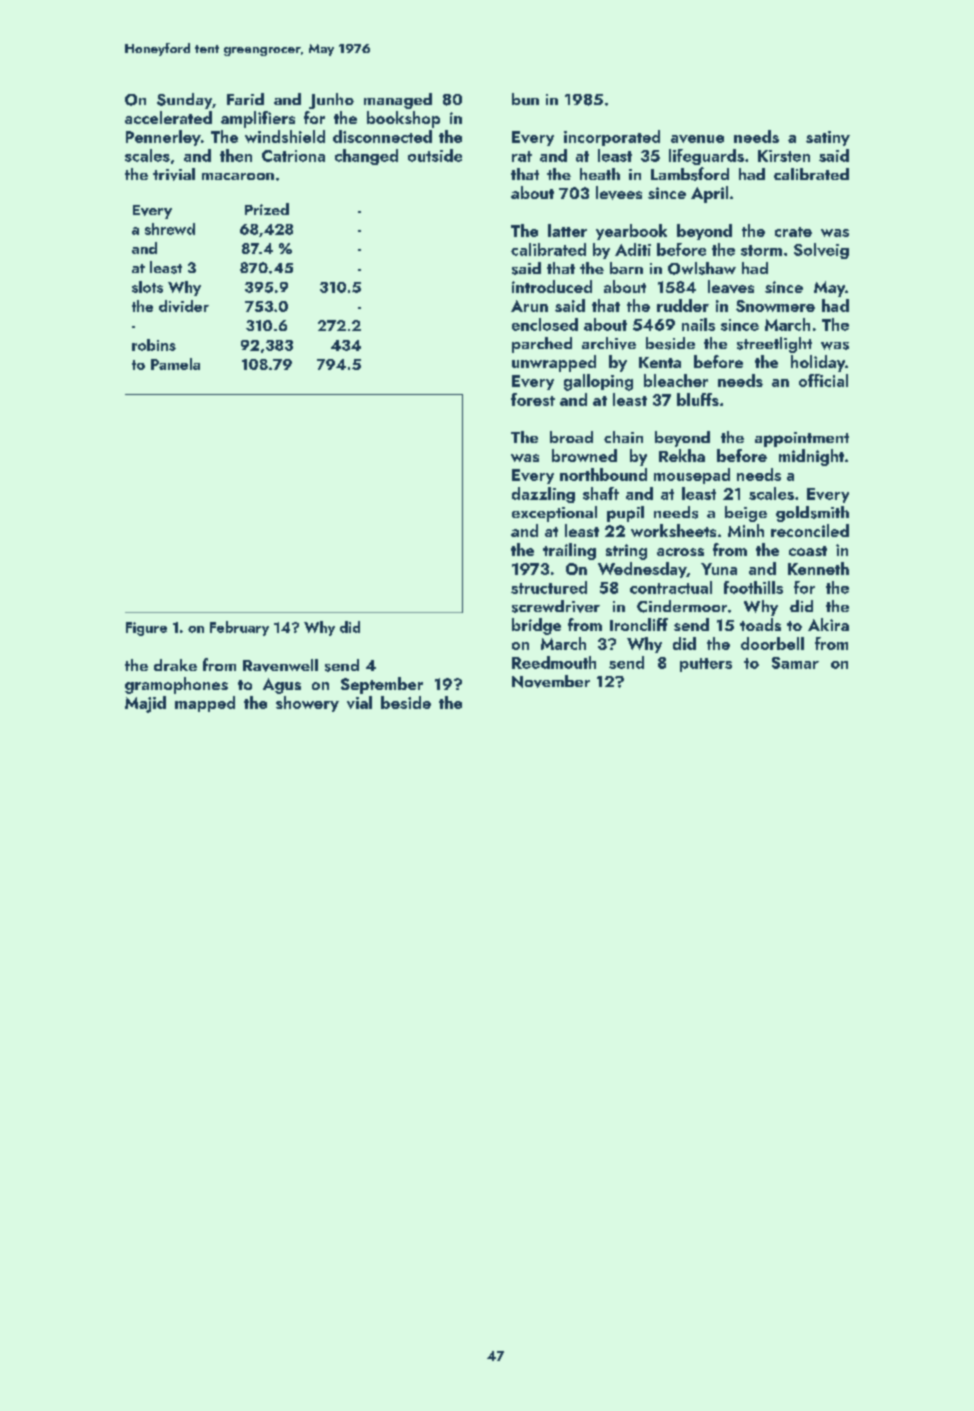 The image size is (974, 1411). I want to click on Figure, so click(146, 629).
